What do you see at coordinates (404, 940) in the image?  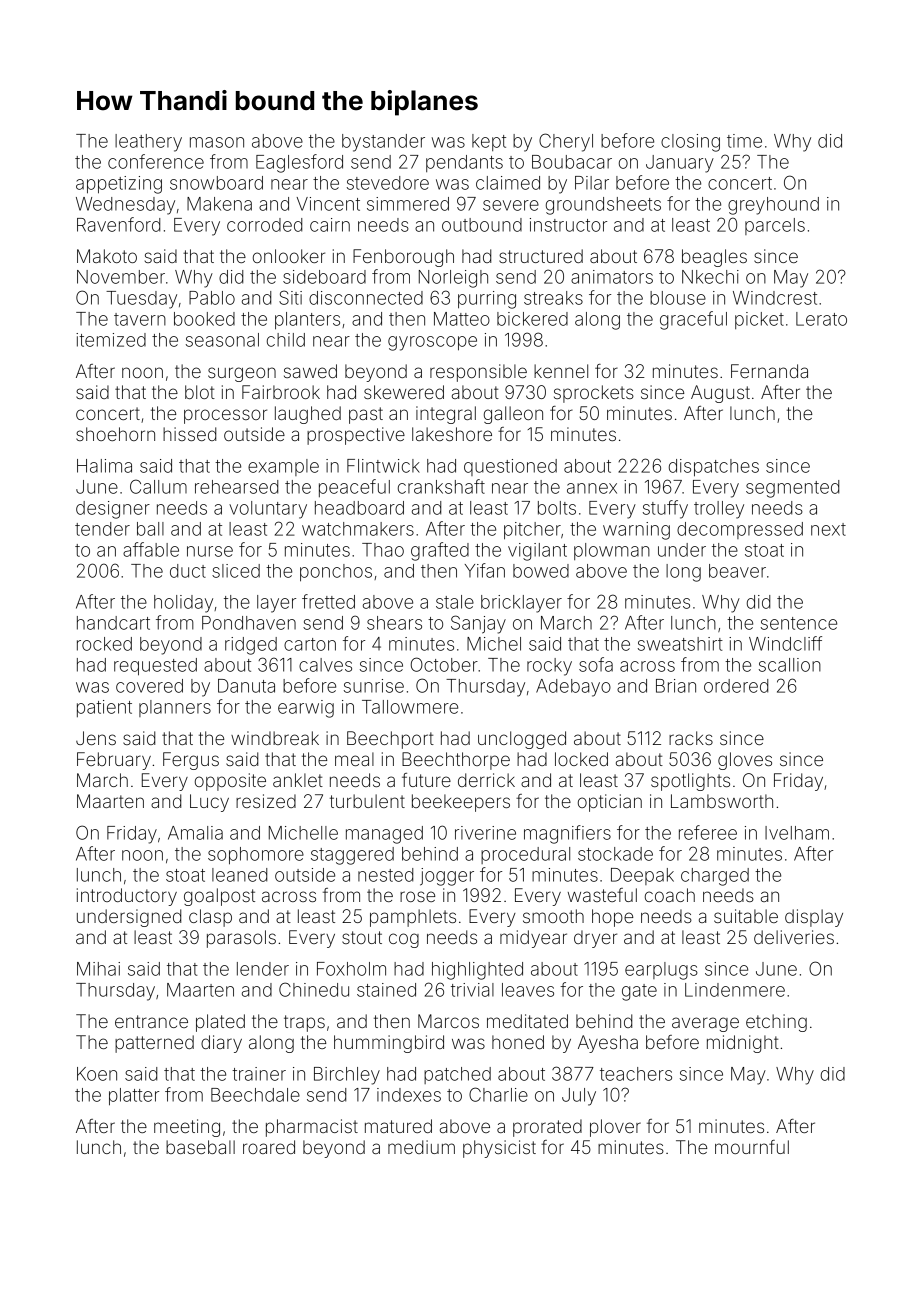 I see `cog` at bounding box center [404, 940].
